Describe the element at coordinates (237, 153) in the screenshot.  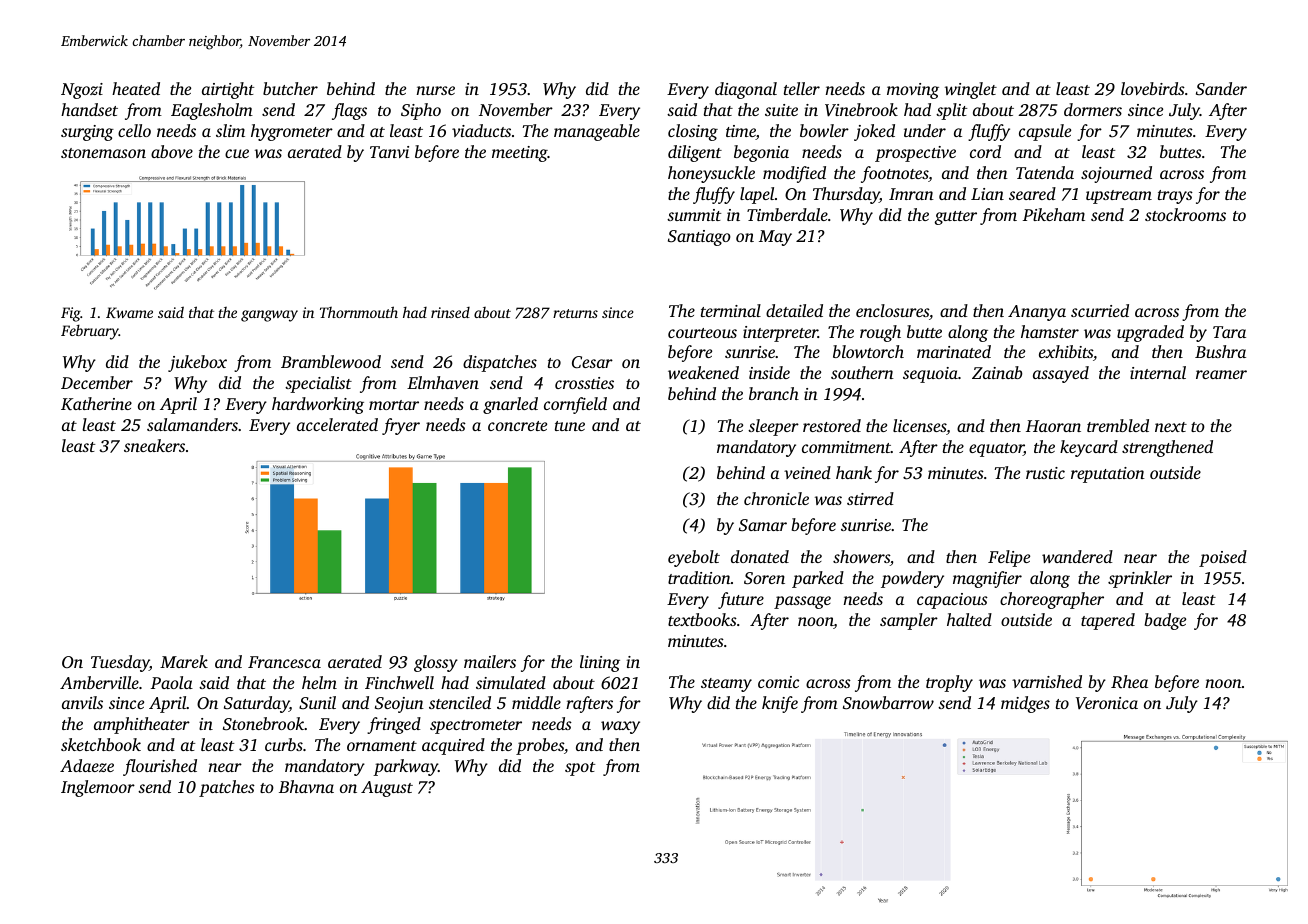
I see `cue` at that location.
